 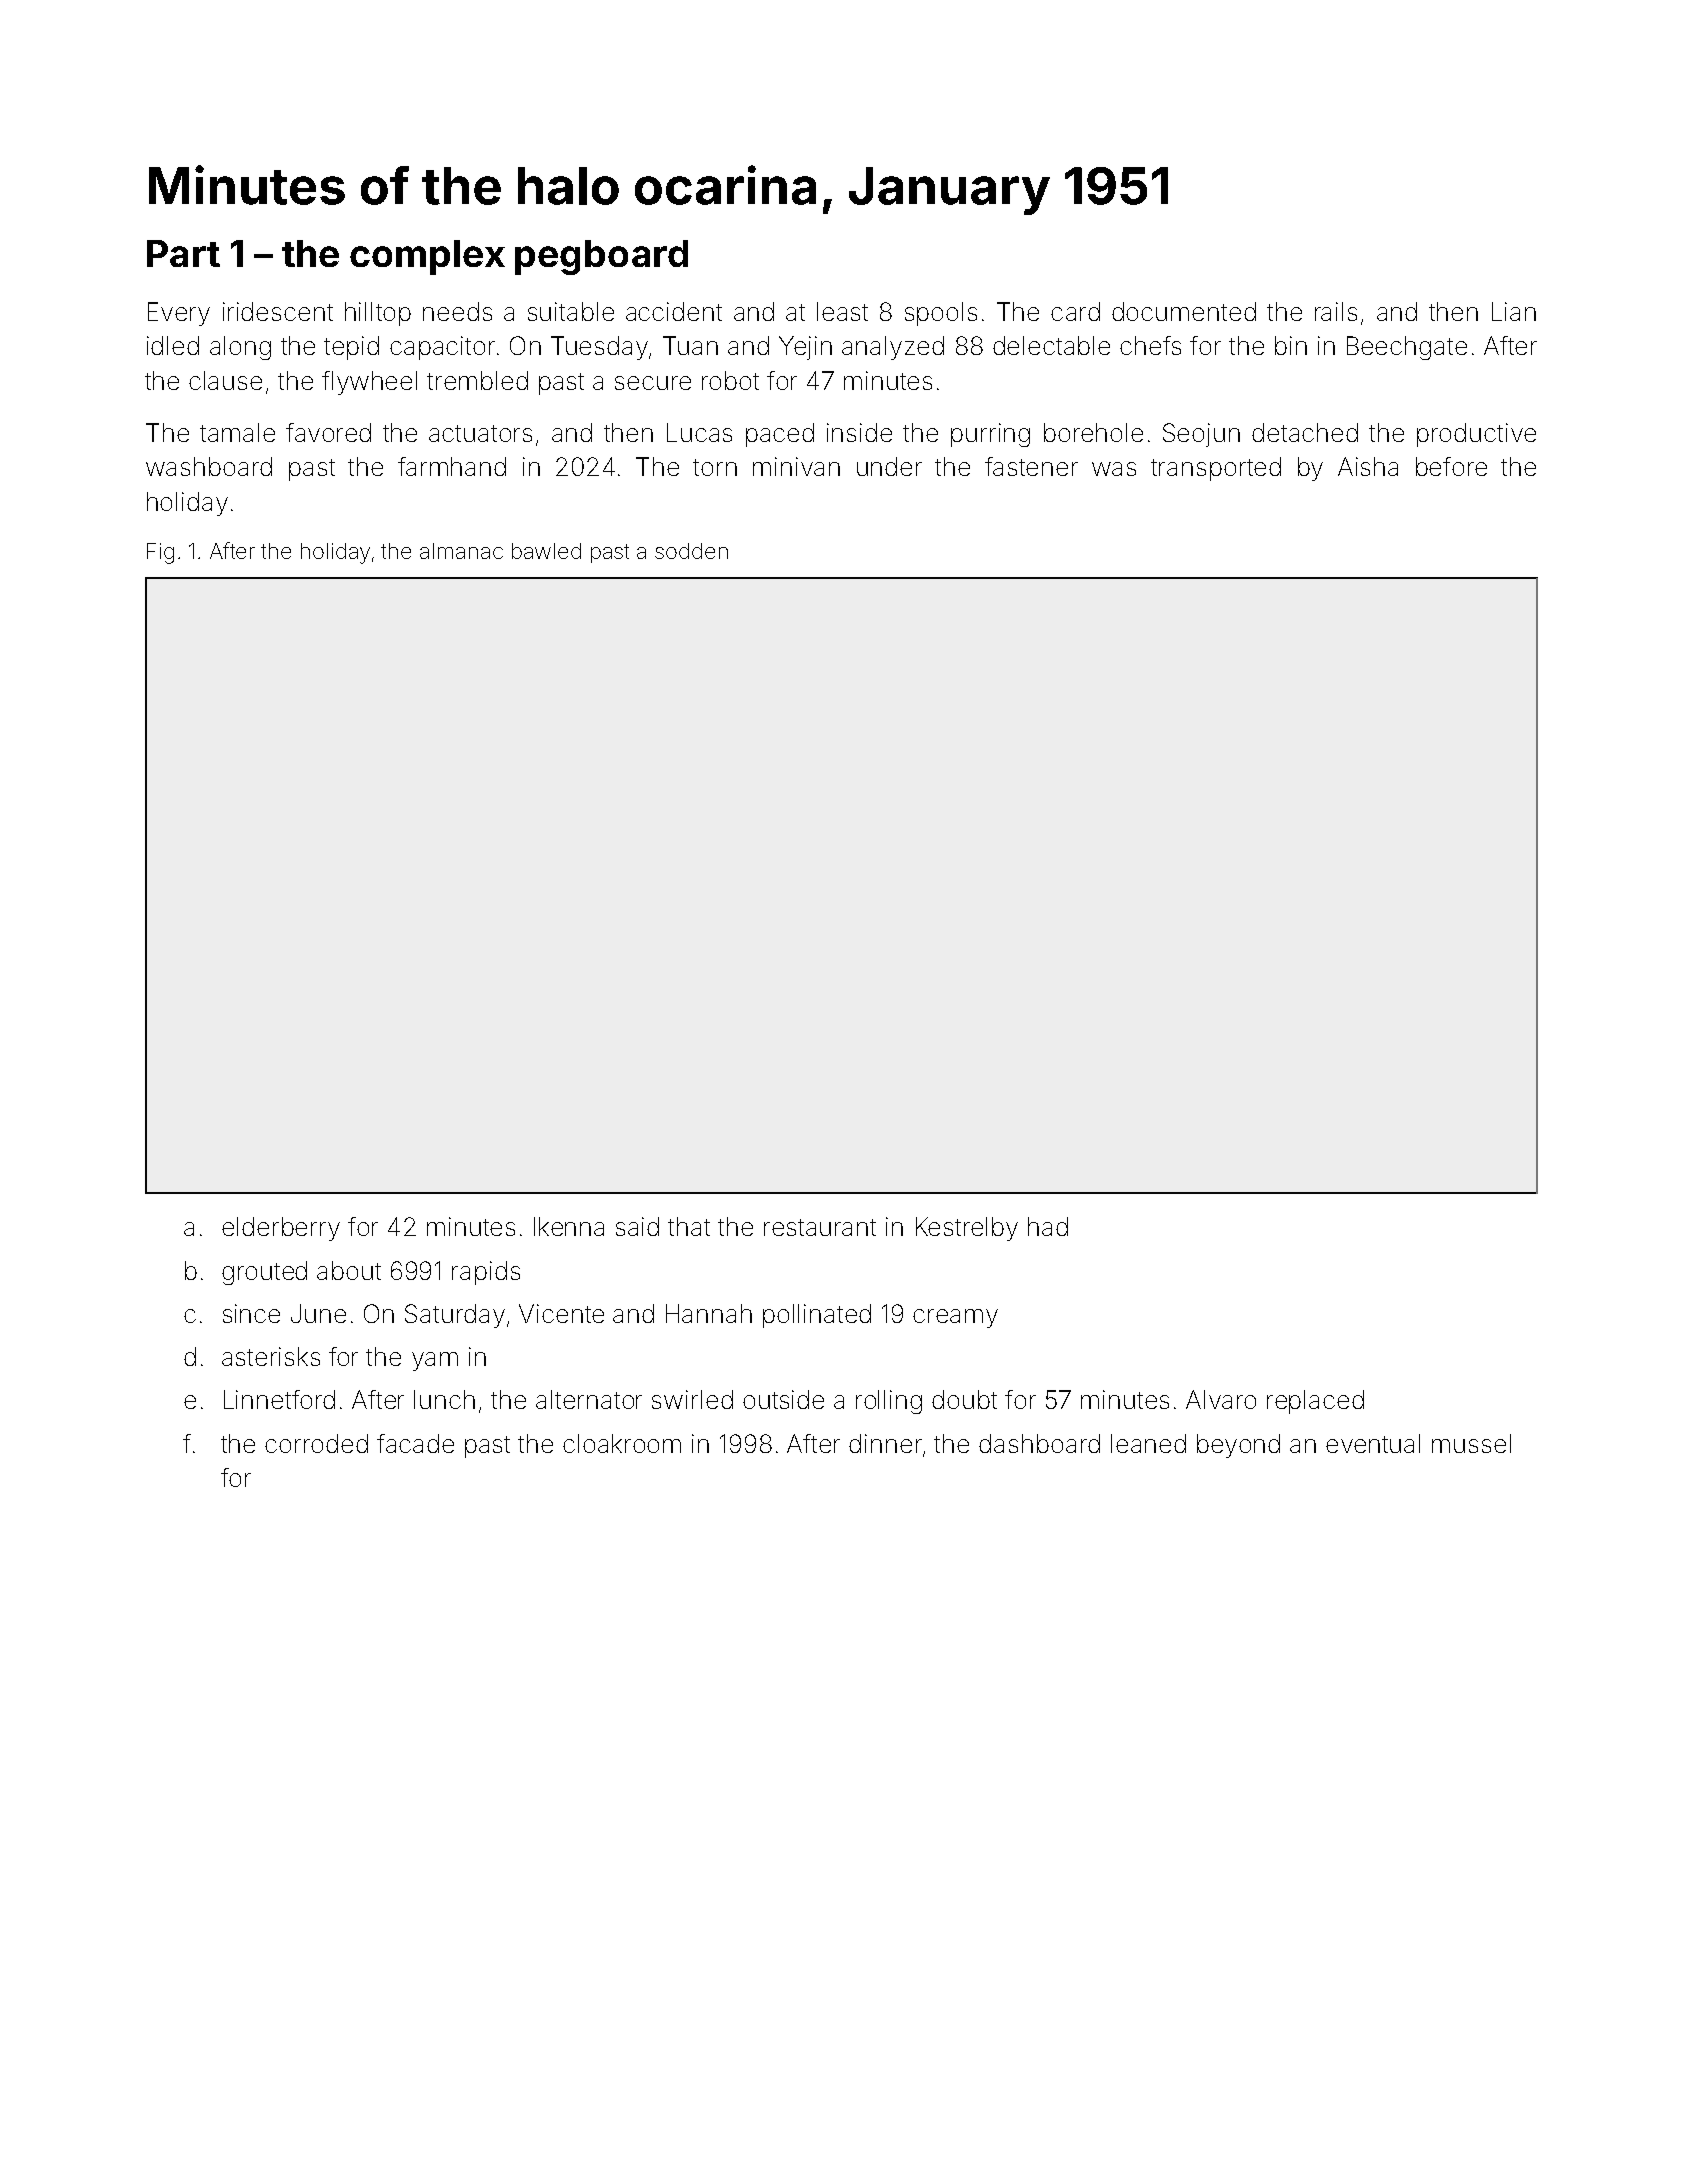 I want to click on before, so click(x=1451, y=466).
